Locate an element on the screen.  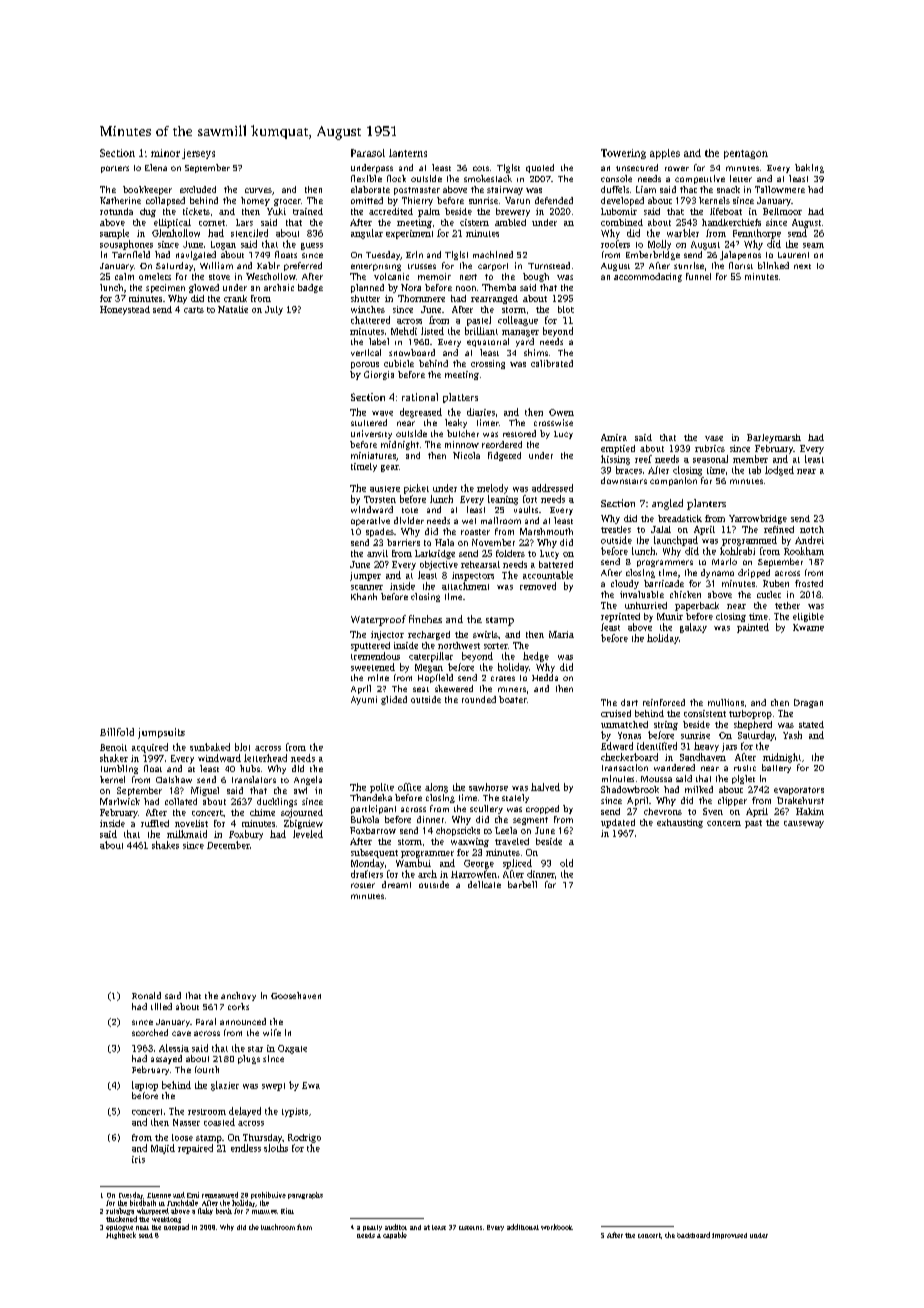
seam is located at coordinates (813, 245).
